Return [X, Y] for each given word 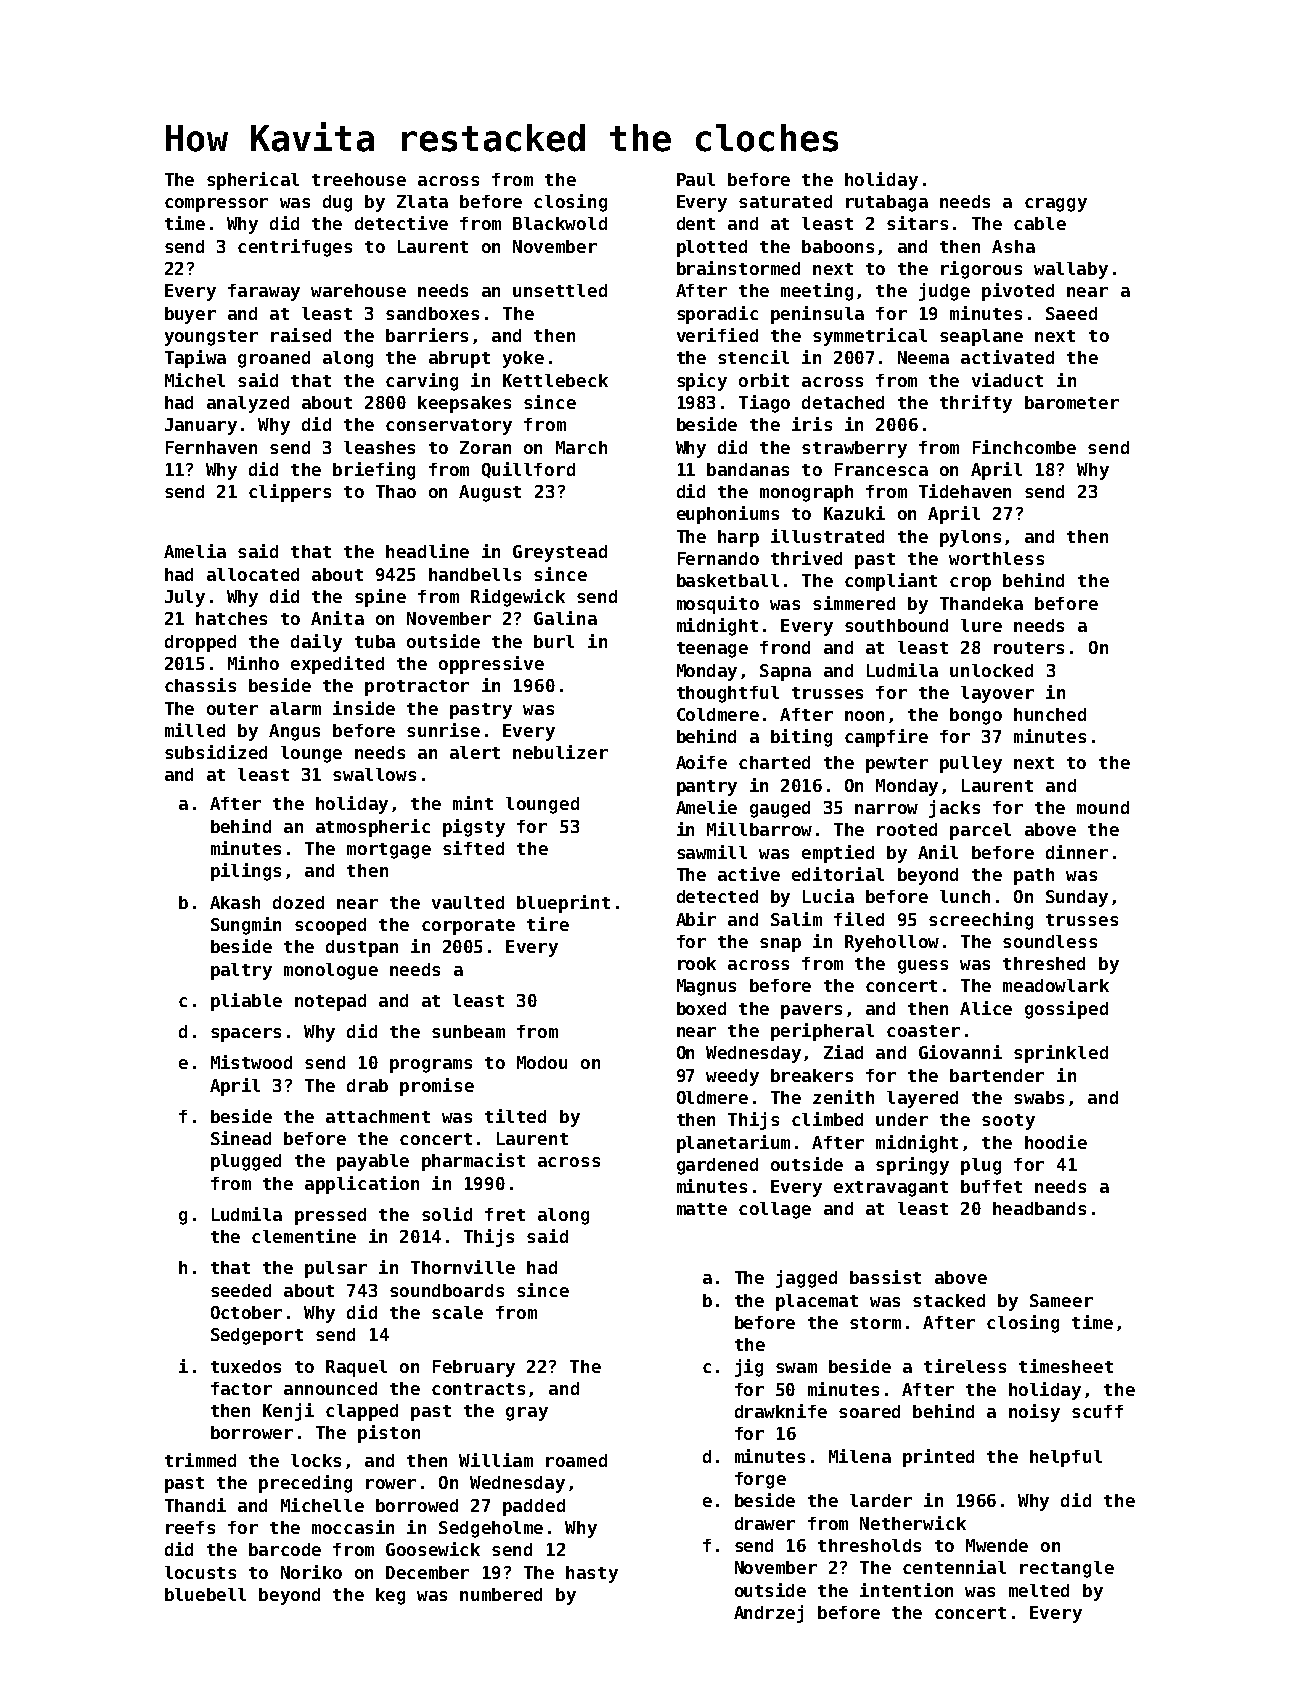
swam [796, 1368]
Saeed [1071, 313]
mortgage [389, 851]
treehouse [359, 179]
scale [457, 1312]
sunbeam [468, 1031]
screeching [981, 921]
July [185, 598]
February [474, 1368]
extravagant [891, 1189]
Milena [860, 1456]
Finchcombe [1024, 447]
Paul [696, 179]
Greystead [560, 553]
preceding [305, 1484]
